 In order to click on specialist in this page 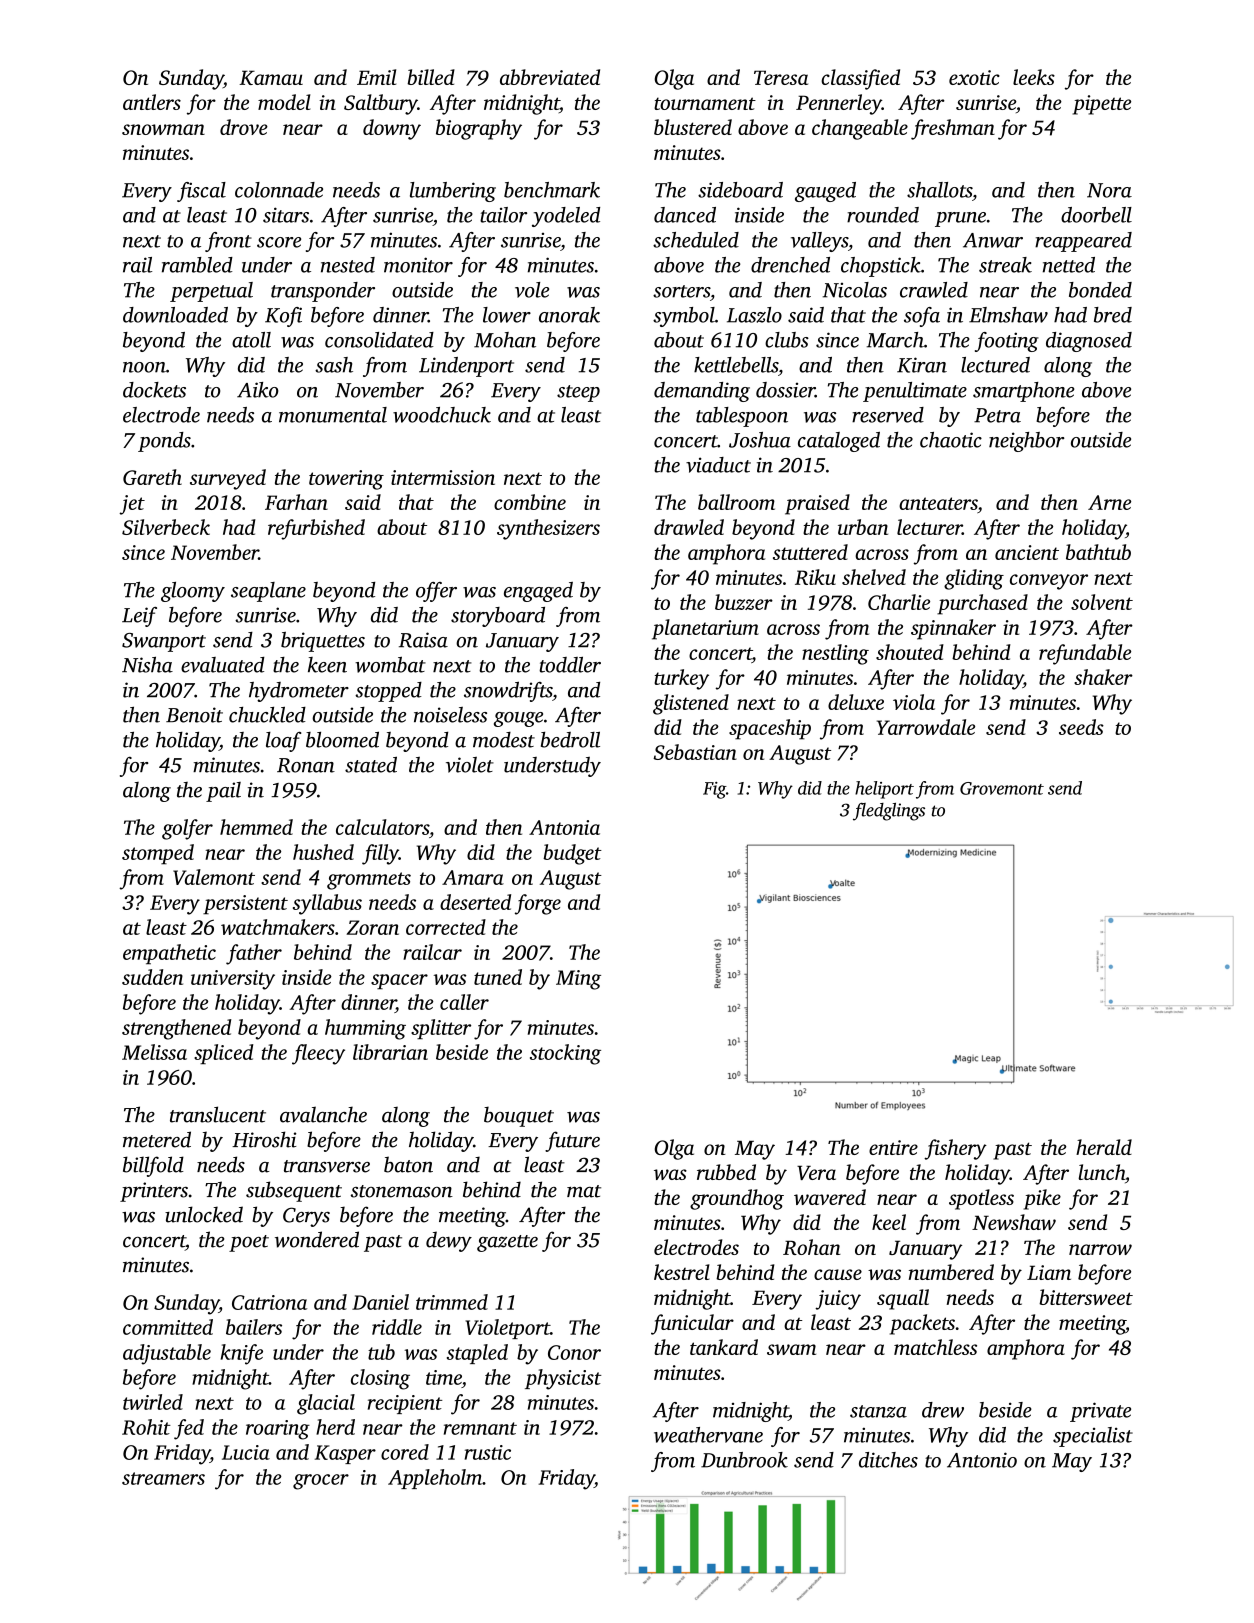, I will do `click(1093, 1437)`.
